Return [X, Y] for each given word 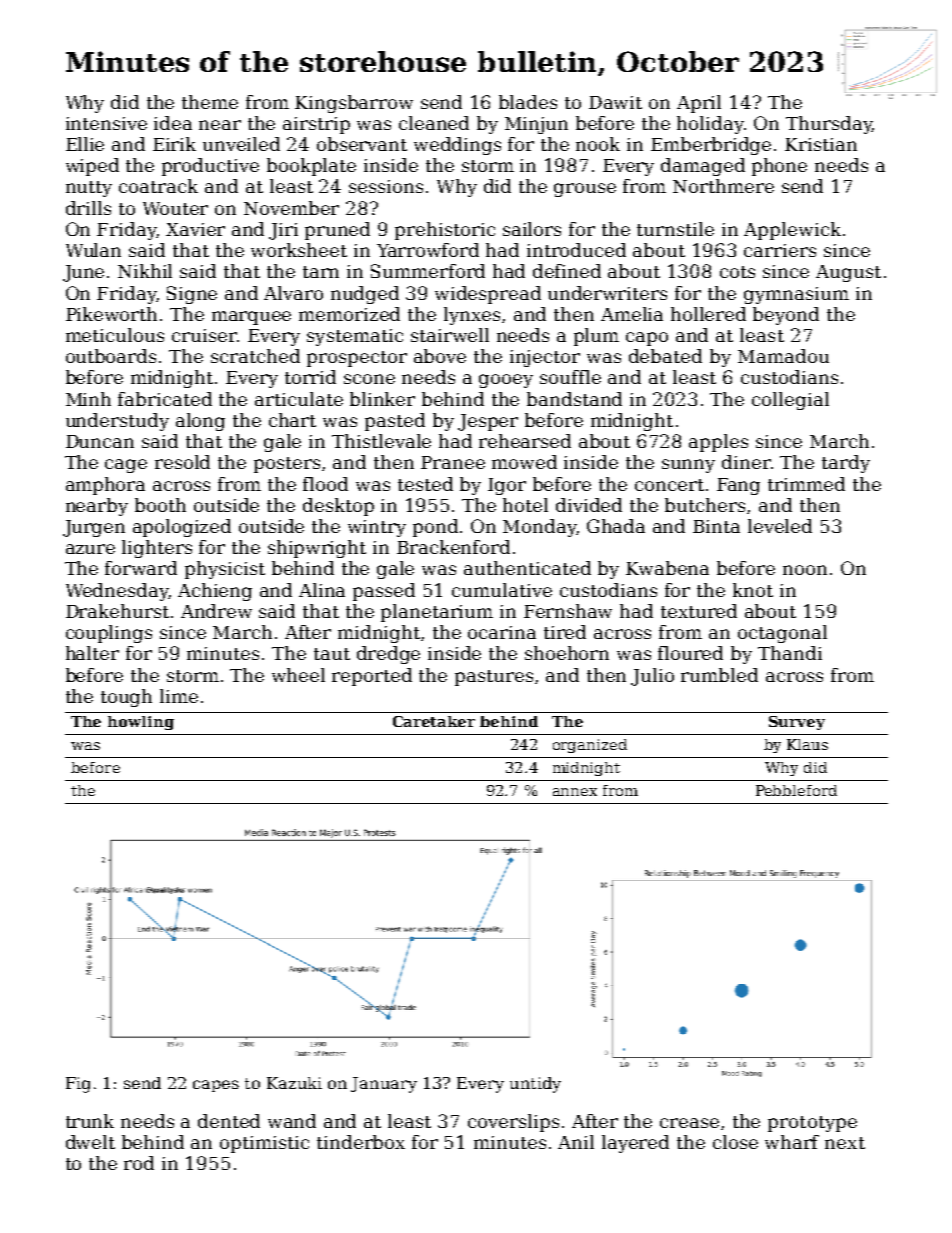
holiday [710, 125]
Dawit [615, 102]
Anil [576, 1142]
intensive [106, 123]
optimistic [264, 1144]
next [845, 1143]
